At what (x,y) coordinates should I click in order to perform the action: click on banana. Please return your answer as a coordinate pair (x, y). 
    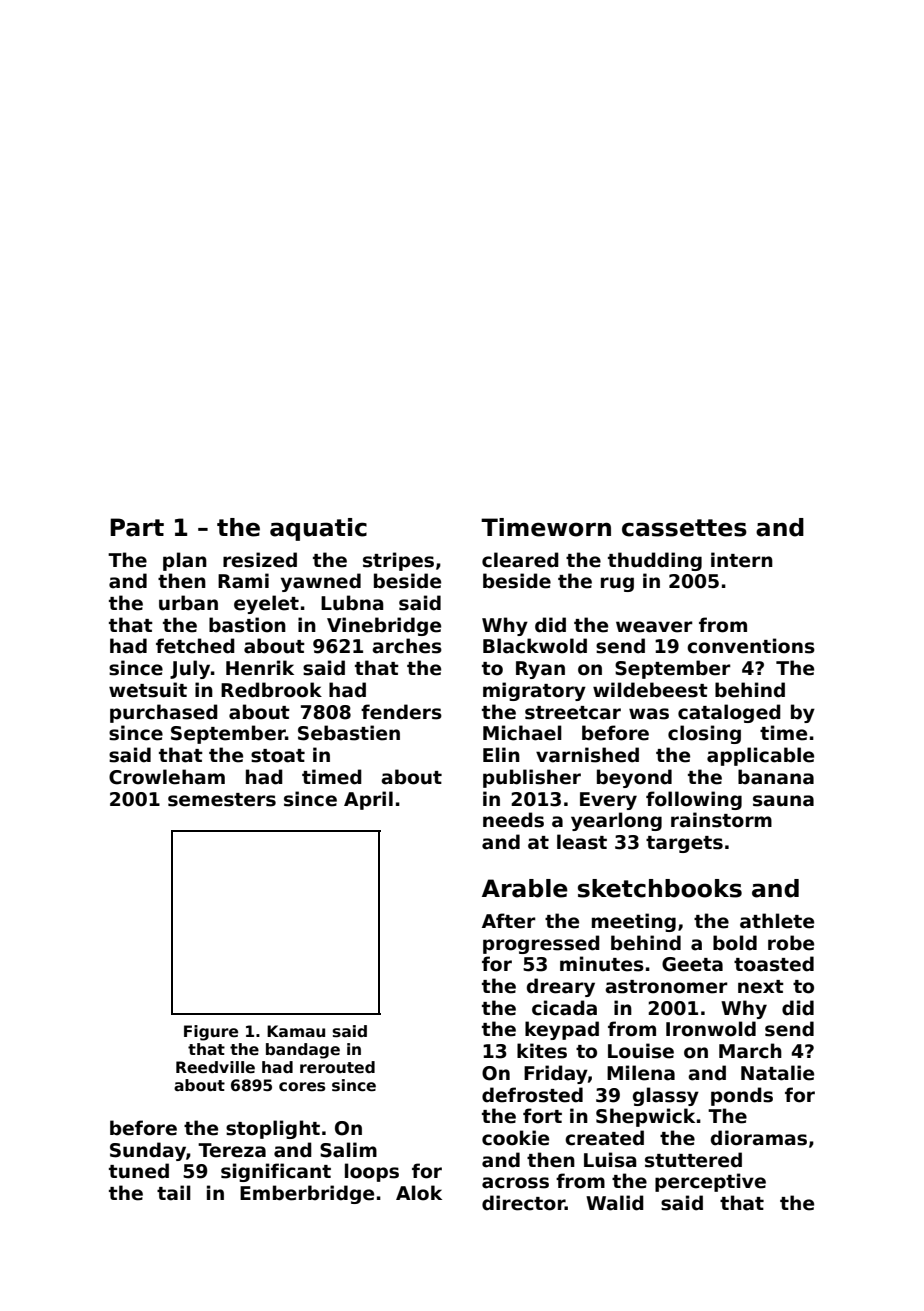
    Looking at the image, I should click on (776, 777).
